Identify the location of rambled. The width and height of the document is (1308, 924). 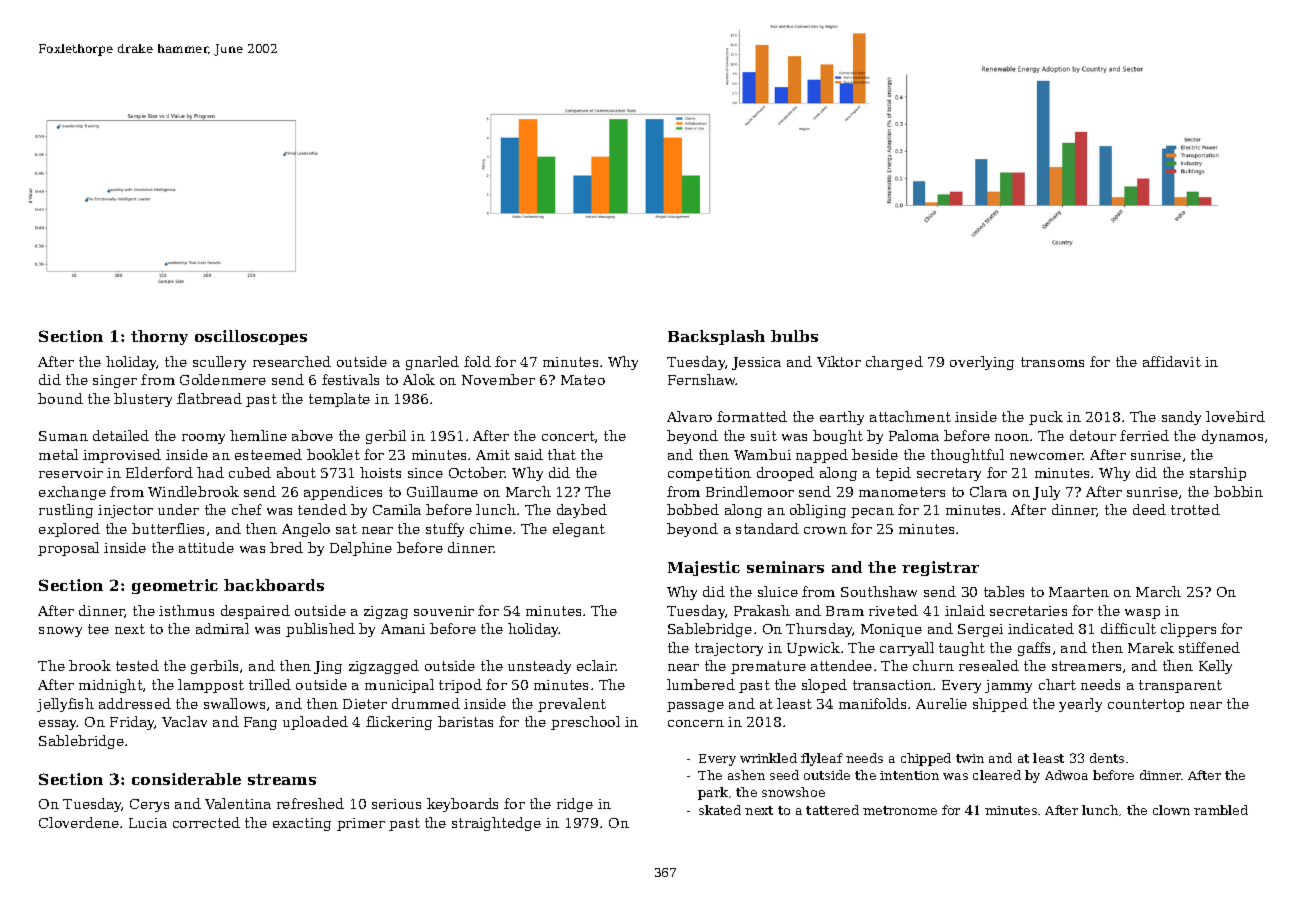
(1221, 810).
